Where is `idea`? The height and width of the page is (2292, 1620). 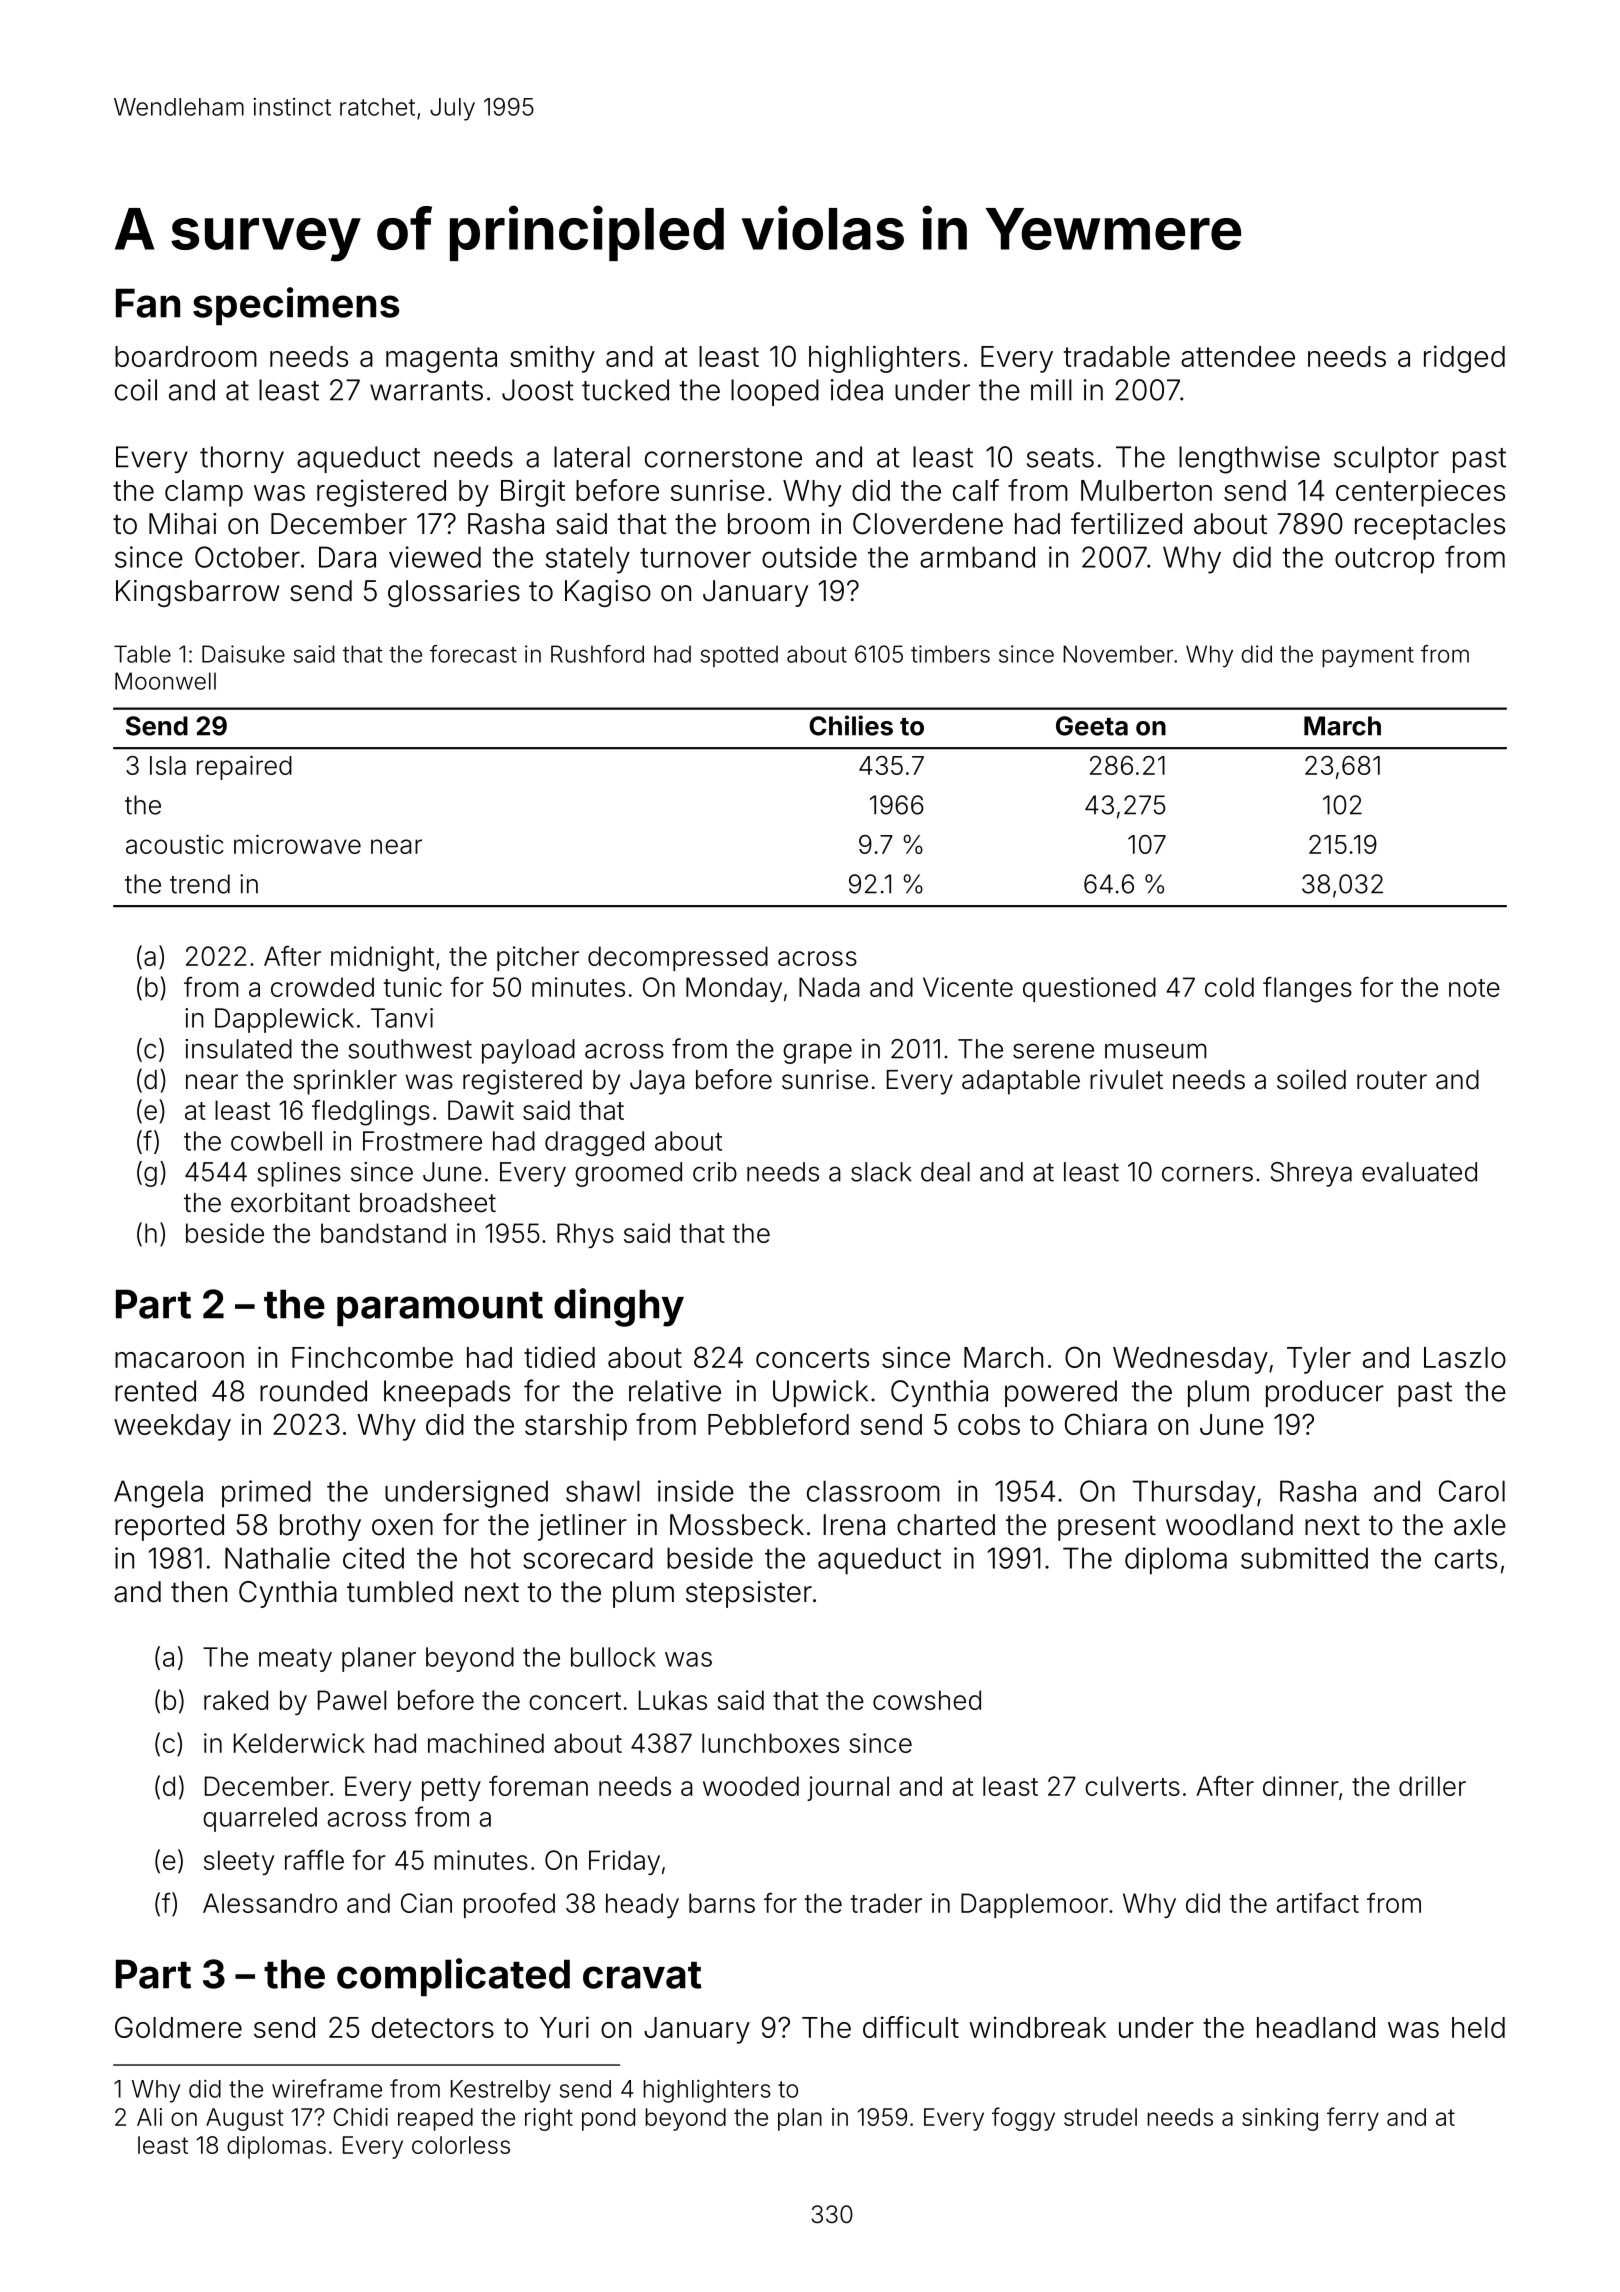 idea is located at coordinates (857, 390).
